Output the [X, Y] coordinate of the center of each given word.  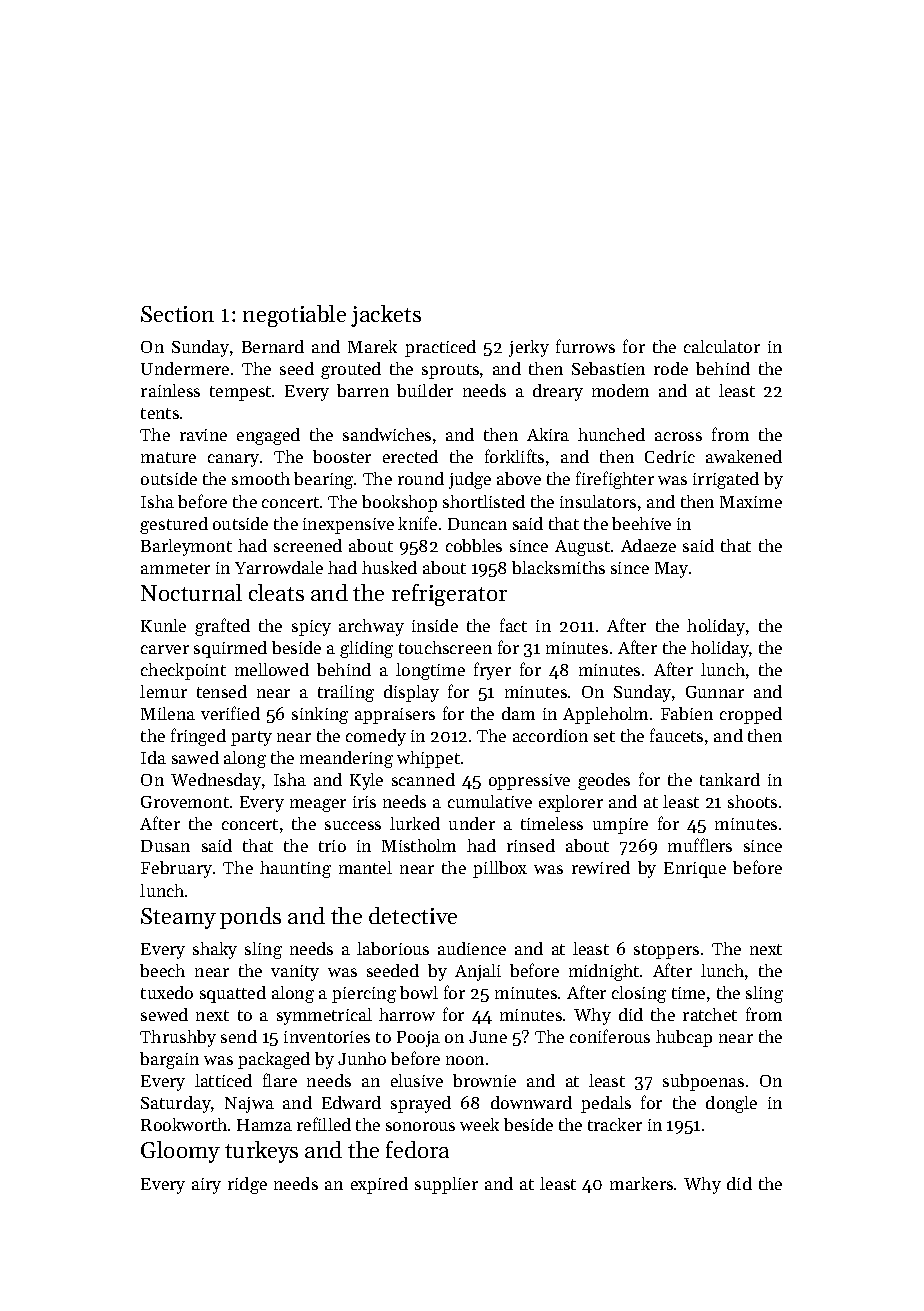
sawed [195, 757]
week [479, 1124]
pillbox [500, 869]
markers [641, 1183]
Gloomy [180, 1152]
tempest [240, 393]
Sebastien [608, 368]
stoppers [666, 951]
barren [363, 390]
